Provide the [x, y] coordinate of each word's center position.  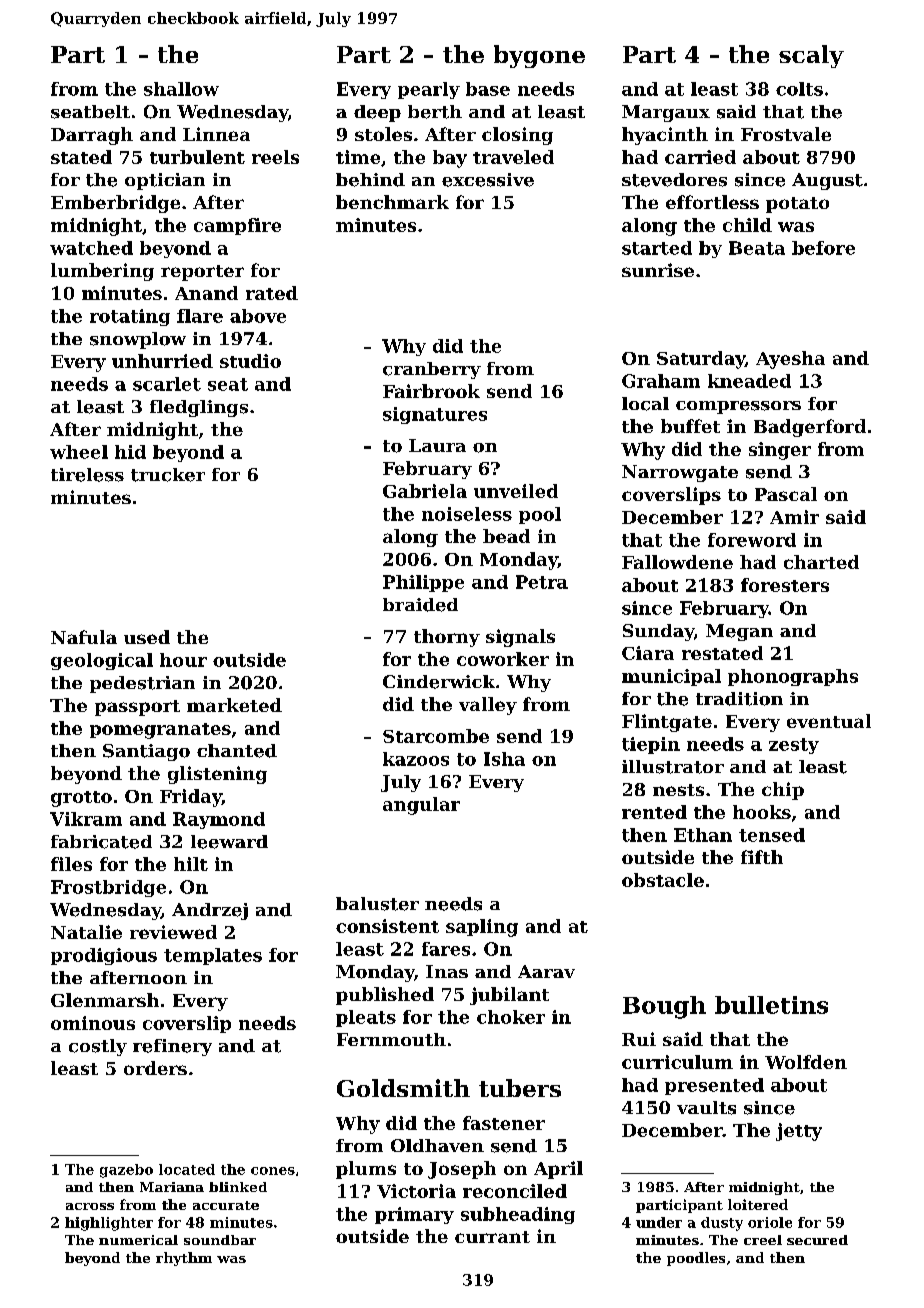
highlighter [109, 1224]
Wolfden [806, 1062]
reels [275, 157]
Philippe [423, 583]
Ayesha [790, 360]
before [823, 248]
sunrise [658, 270]
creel [763, 1240]
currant [492, 1237]
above [258, 316]
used [147, 637]
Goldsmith [403, 1088]
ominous [93, 1023]
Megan [739, 632]
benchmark [392, 202]
